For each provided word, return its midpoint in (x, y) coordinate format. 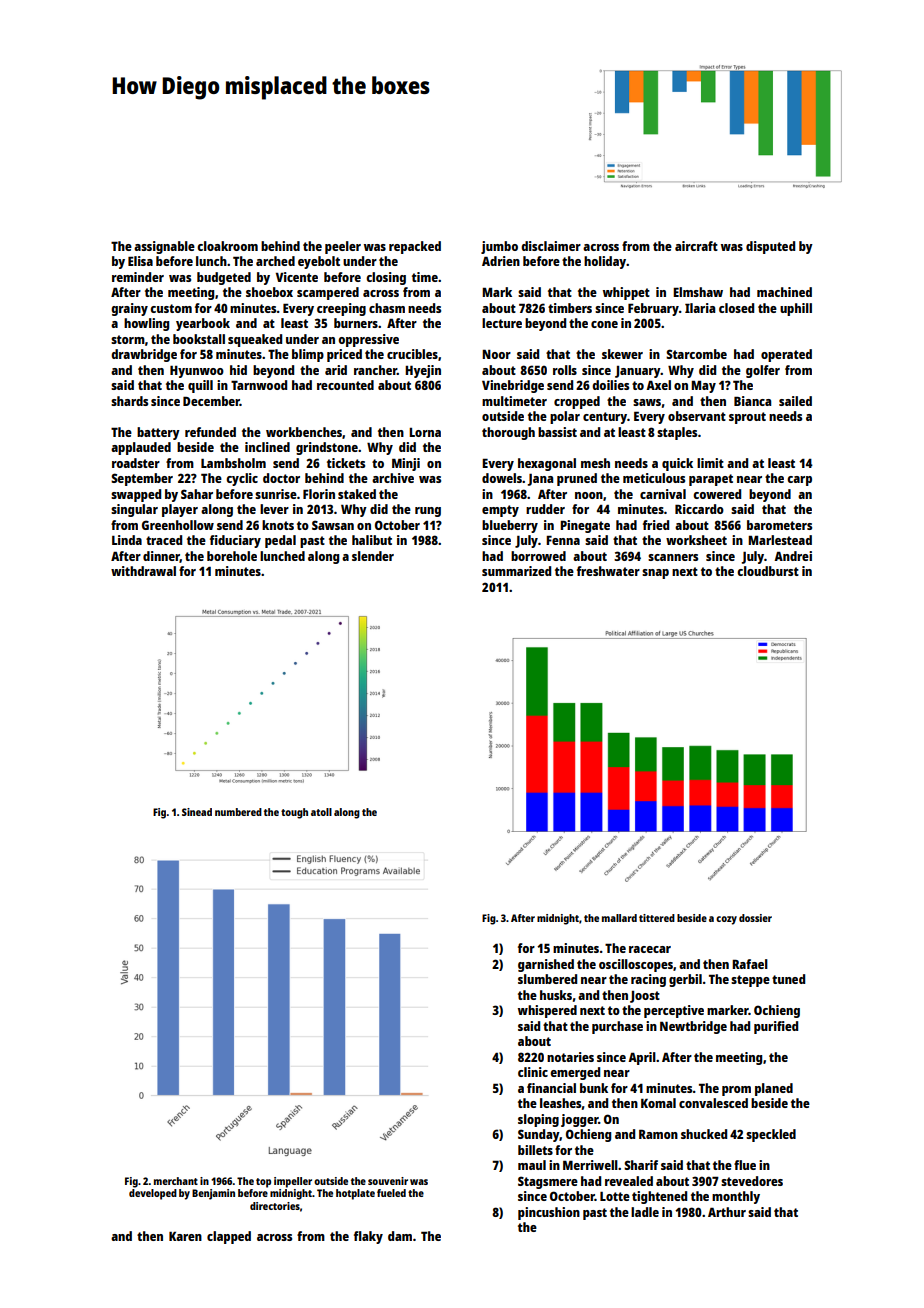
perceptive (674, 1011)
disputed (770, 247)
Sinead (197, 812)
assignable (164, 247)
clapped (229, 1237)
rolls (565, 370)
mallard (619, 918)
